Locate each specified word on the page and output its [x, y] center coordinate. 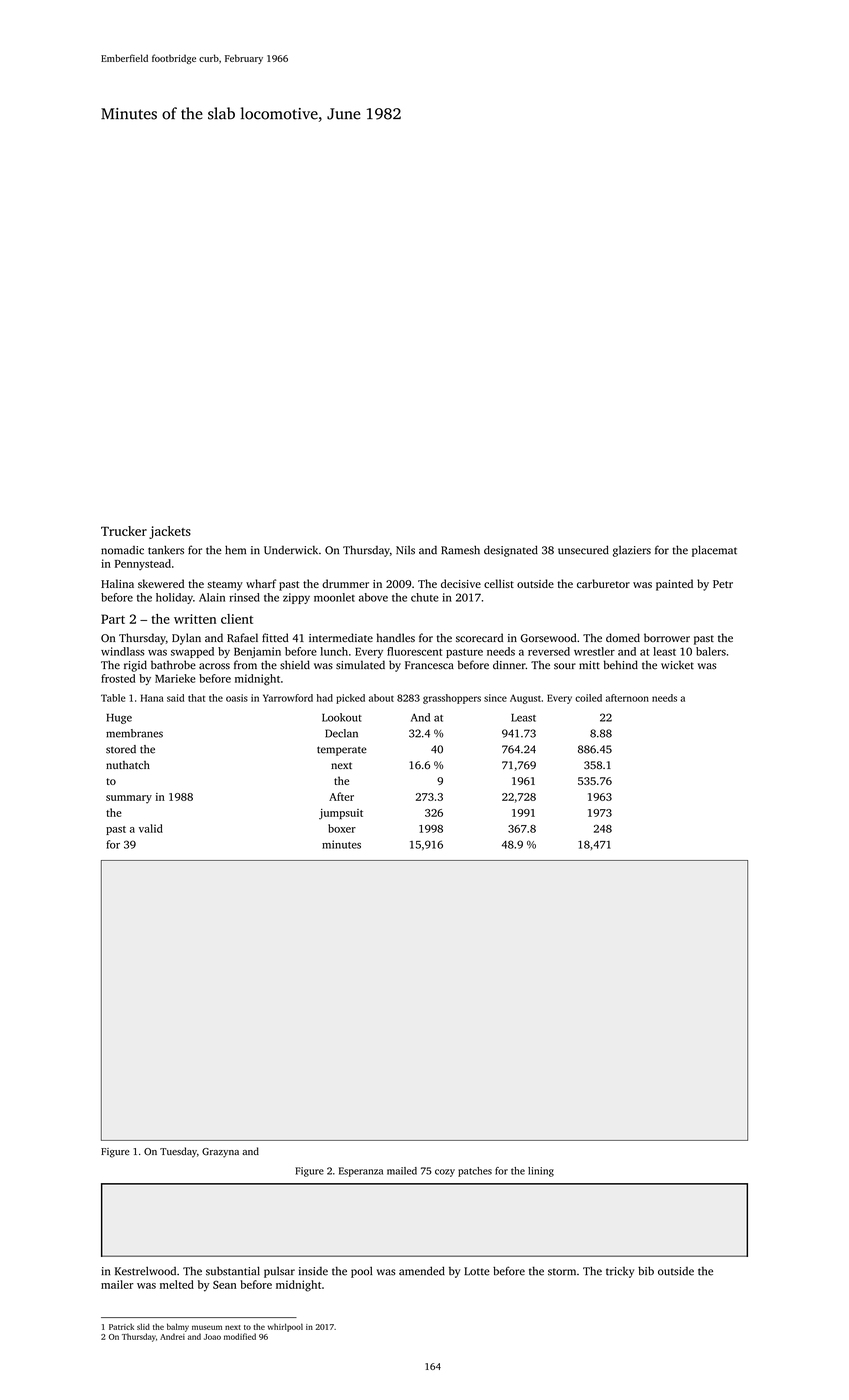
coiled [588, 698]
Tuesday [178, 1152]
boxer [342, 828]
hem [235, 550]
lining [541, 1172]
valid [151, 828]
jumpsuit [341, 814]
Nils [405, 550]
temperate [342, 751]
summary [129, 799]
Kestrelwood [145, 1271]
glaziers [632, 551]
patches [475, 1172]
